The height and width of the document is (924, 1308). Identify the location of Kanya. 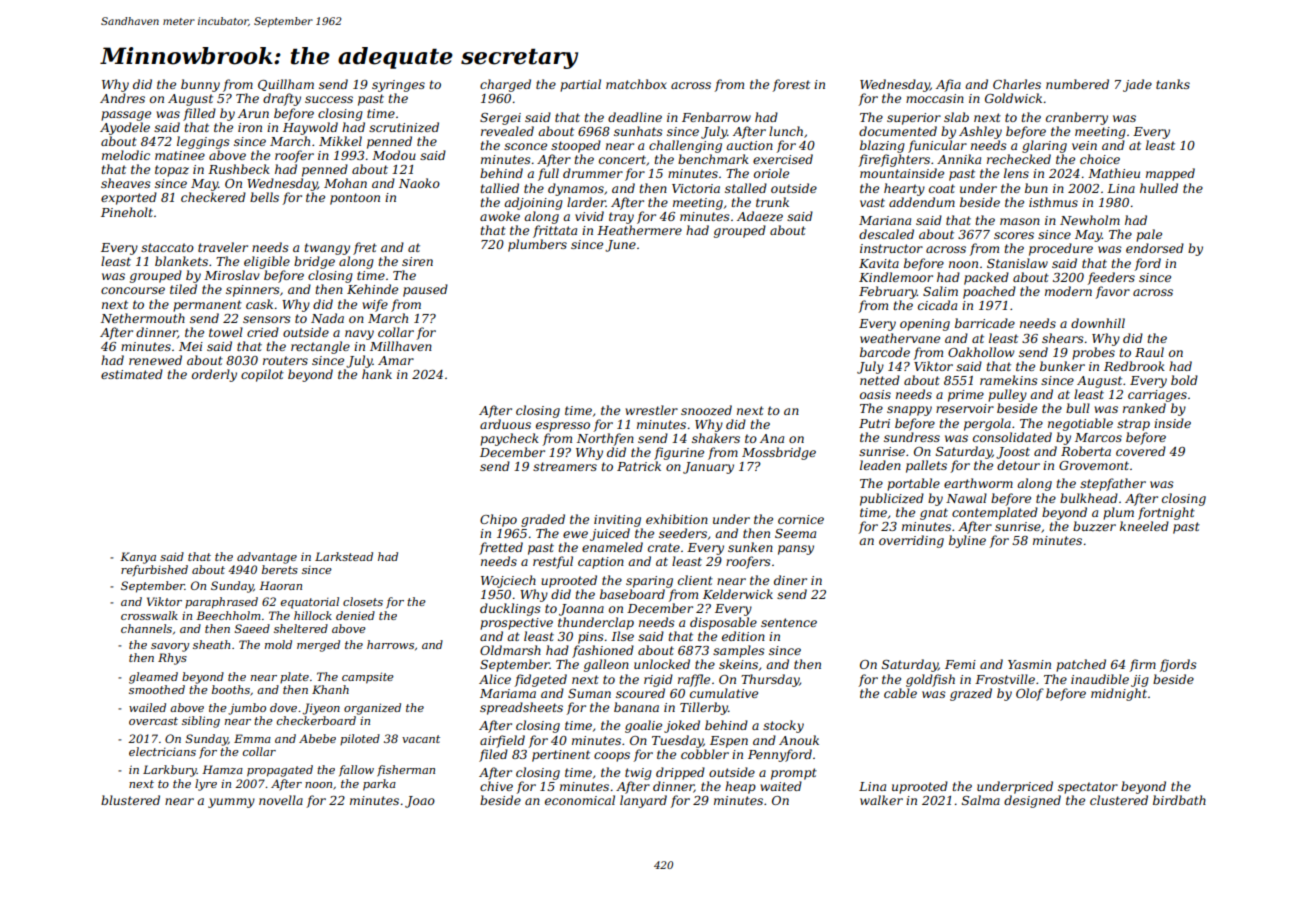
(138, 558).
